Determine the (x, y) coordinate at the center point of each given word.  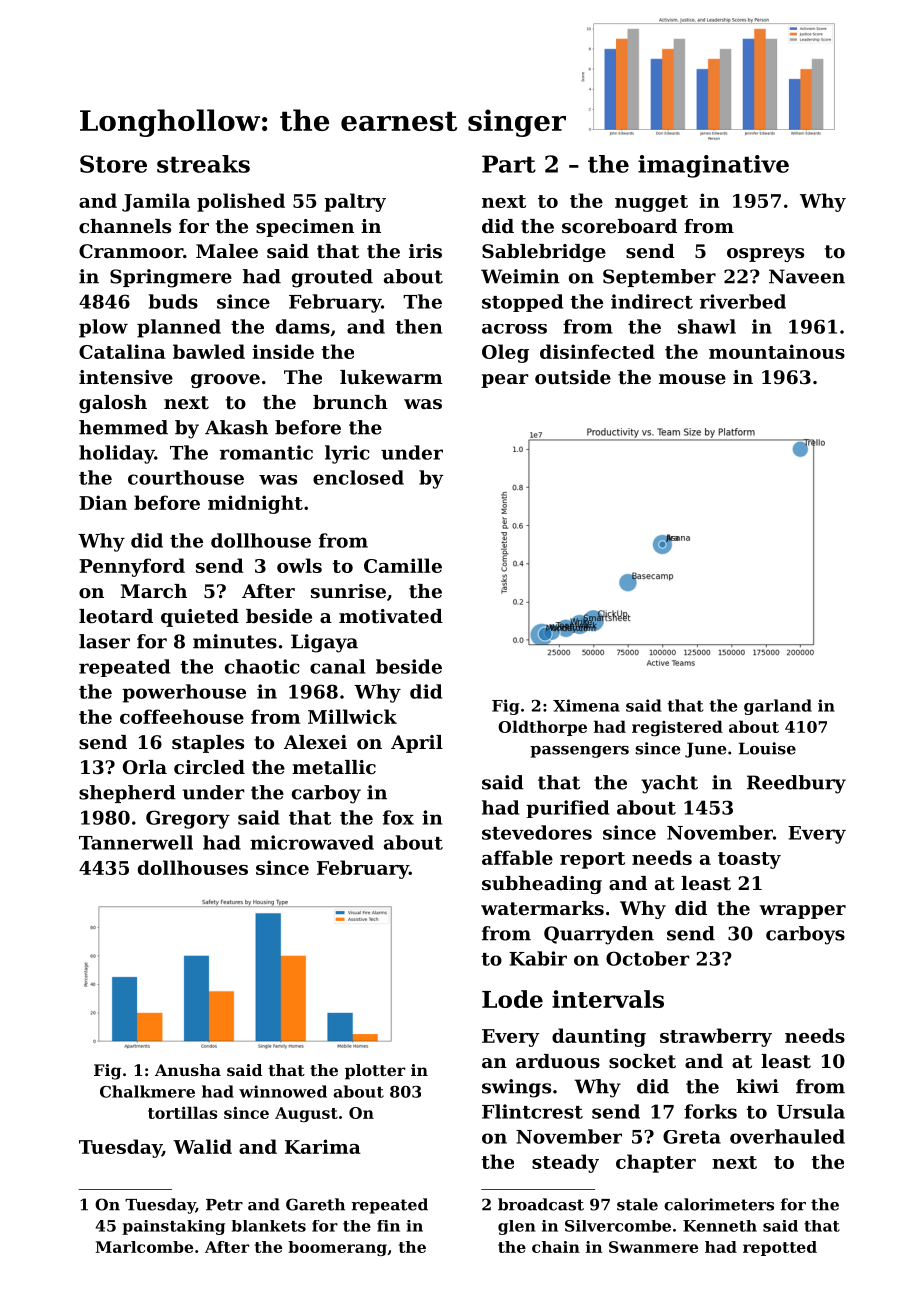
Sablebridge (544, 253)
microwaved (312, 842)
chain (556, 1247)
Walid (202, 1146)
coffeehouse (182, 716)
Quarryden (599, 935)
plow (103, 328)
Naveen (807, 276)
